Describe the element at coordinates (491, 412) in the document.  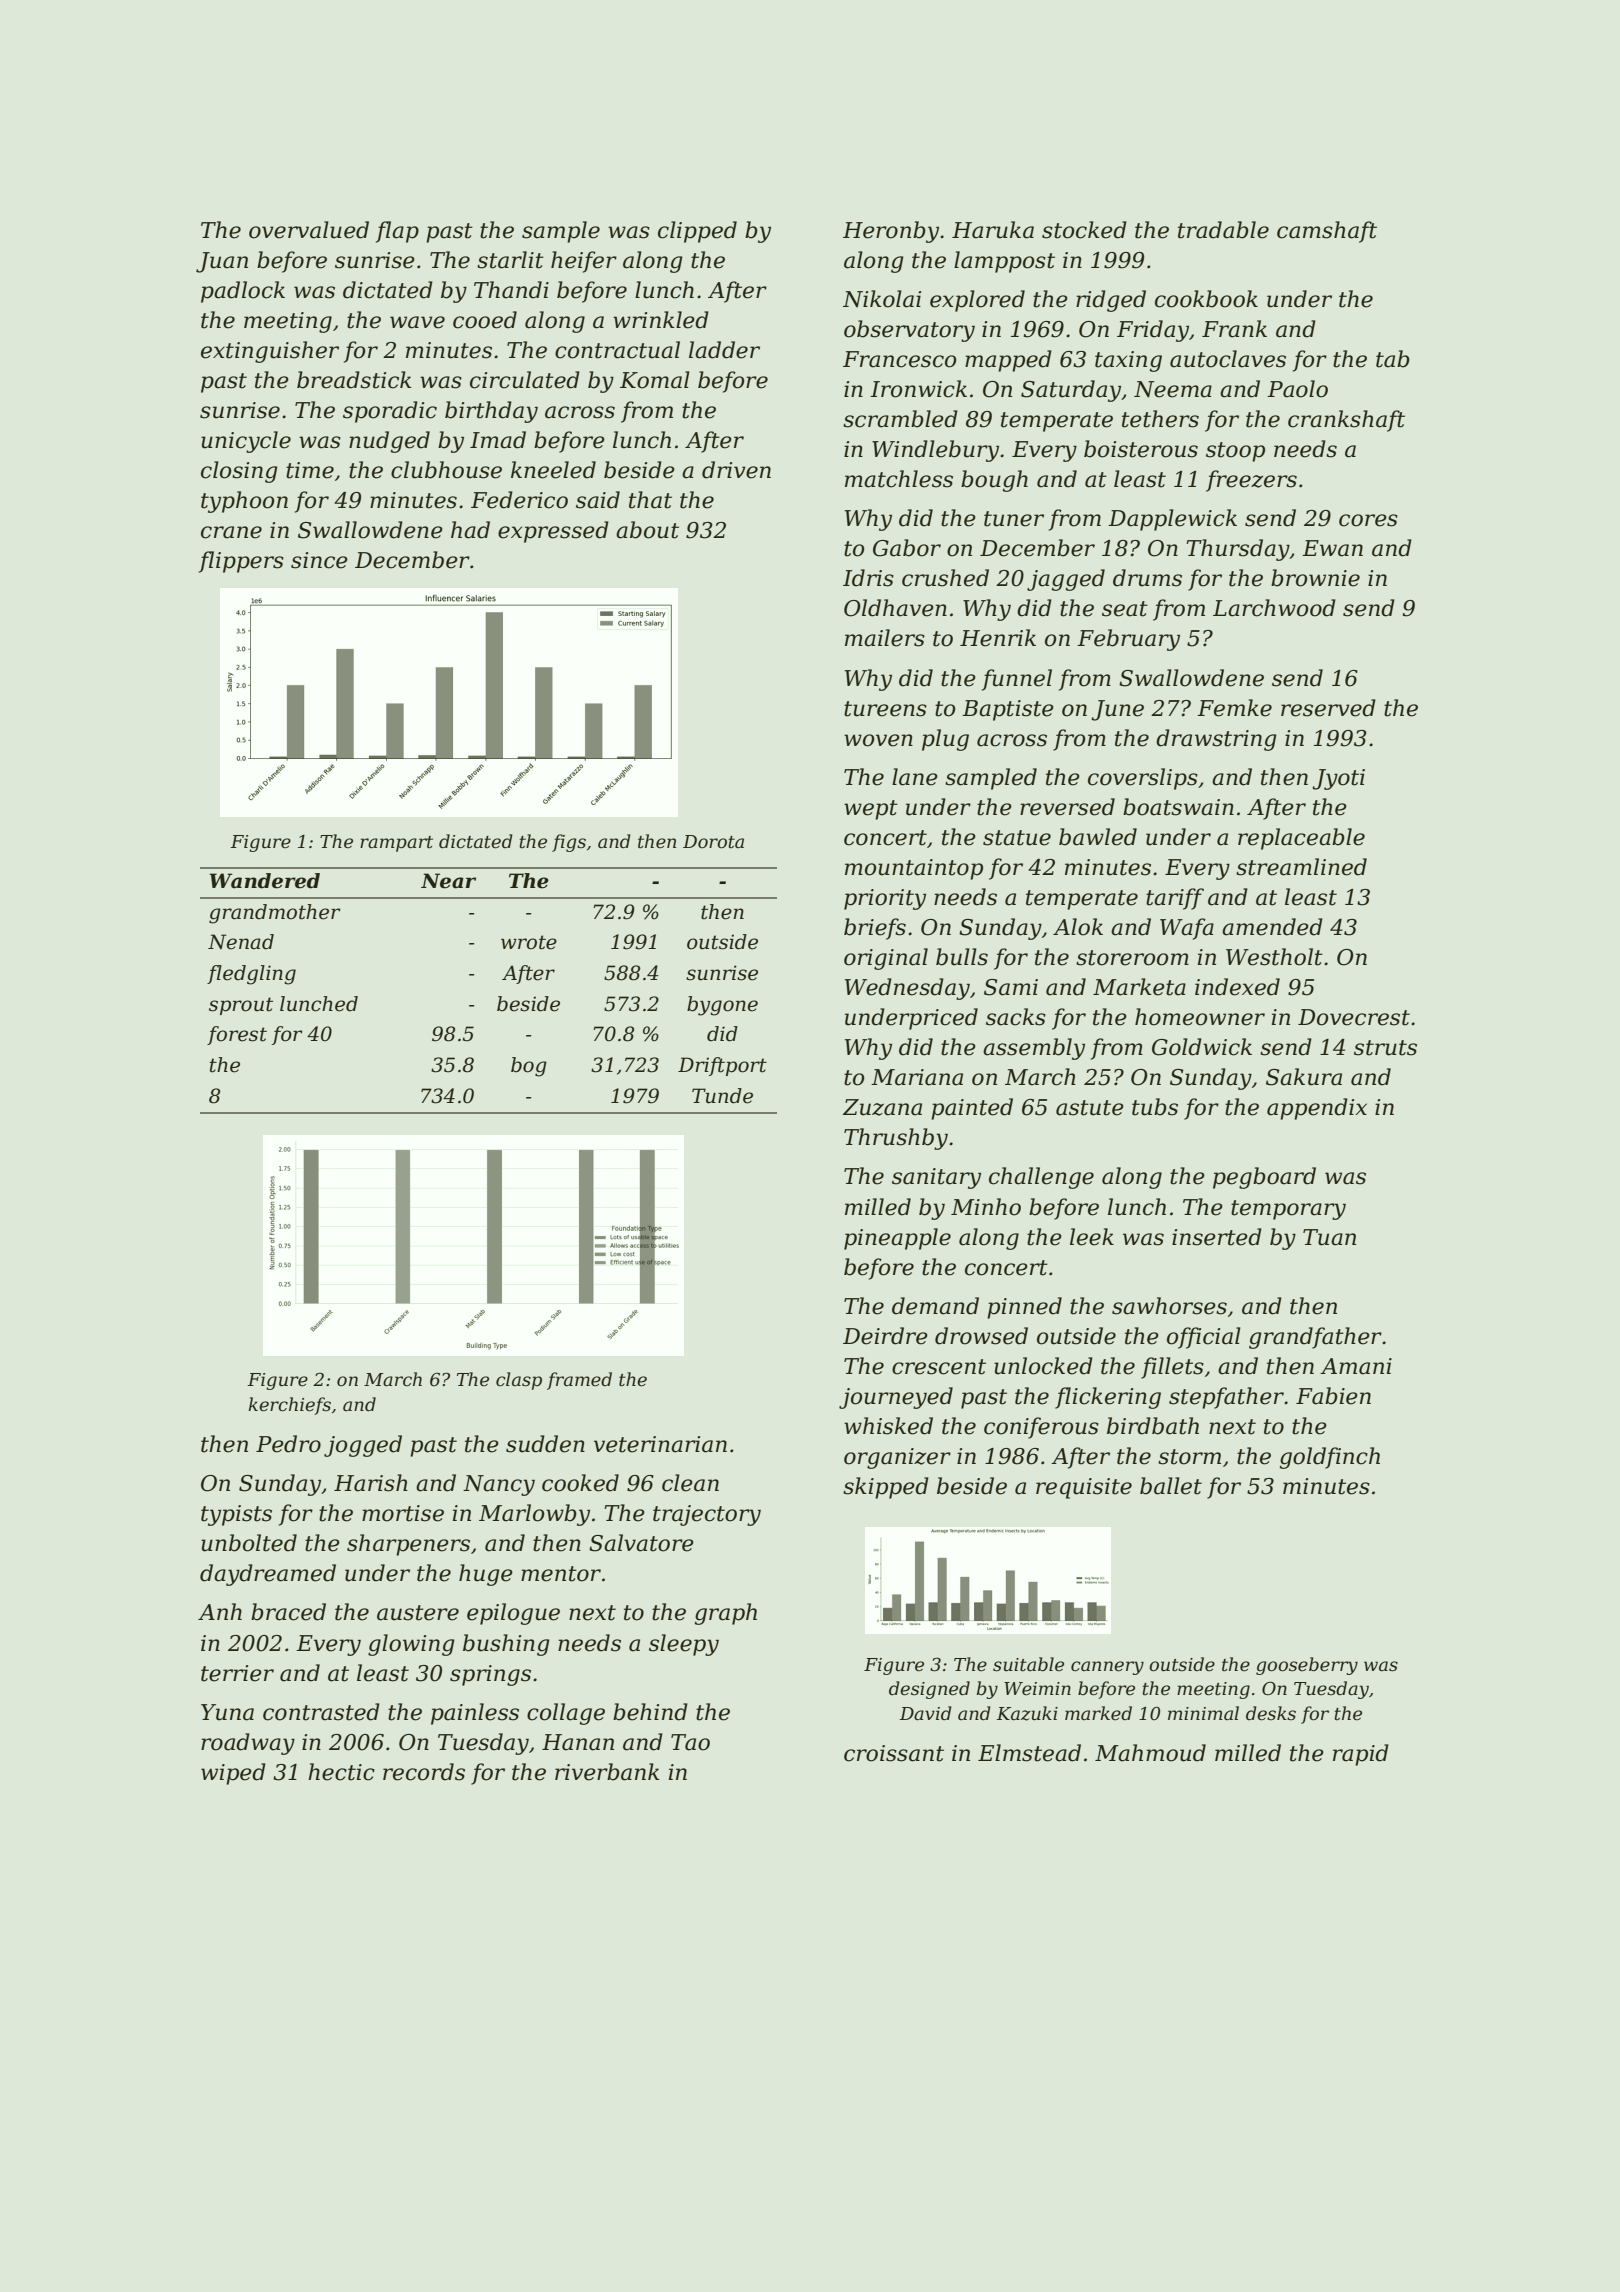
I see `birthday` at that location.
